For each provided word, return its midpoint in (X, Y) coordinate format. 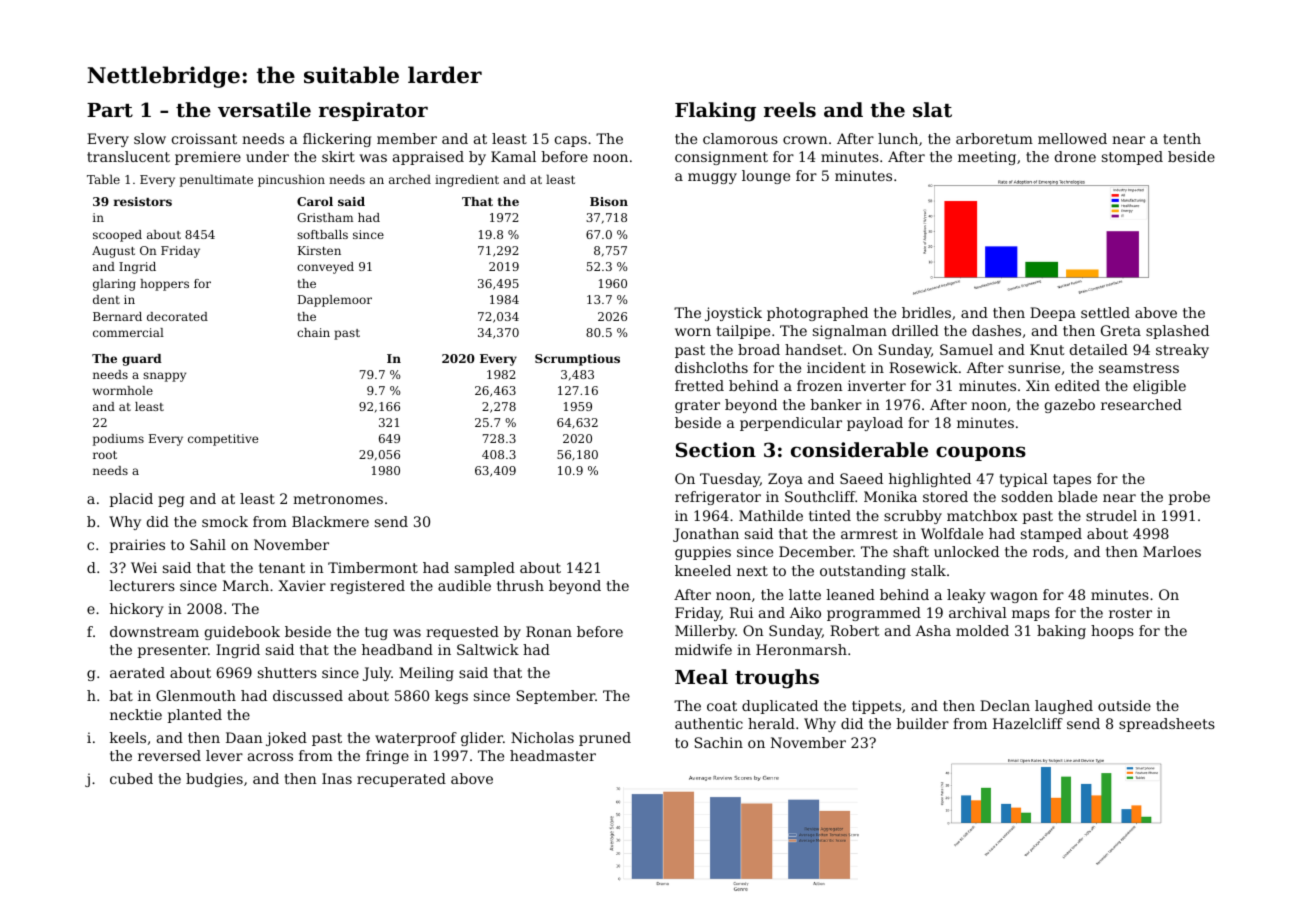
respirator (373, 111)
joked (286, 739)
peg (171, 501)
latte (805, 594)
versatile (264, 110)
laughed (1064, 707)
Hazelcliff (1028, 723)
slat (932, 110)
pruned (605, 739)
